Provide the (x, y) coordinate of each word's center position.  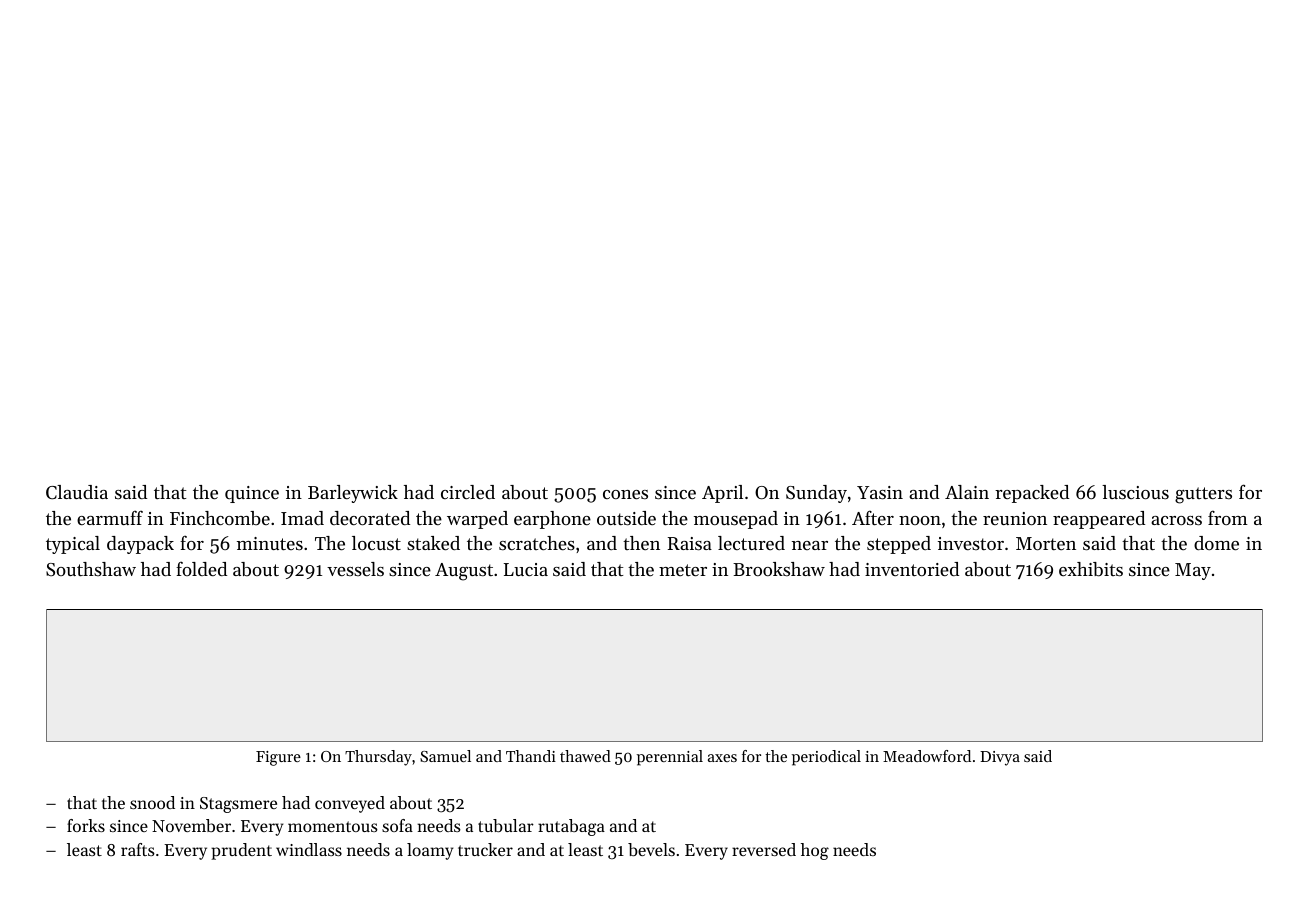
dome (1216, 543)
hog (815, 851)
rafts (138, 849)
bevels (651, 849)
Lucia (526, 569)
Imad (302, 518)
